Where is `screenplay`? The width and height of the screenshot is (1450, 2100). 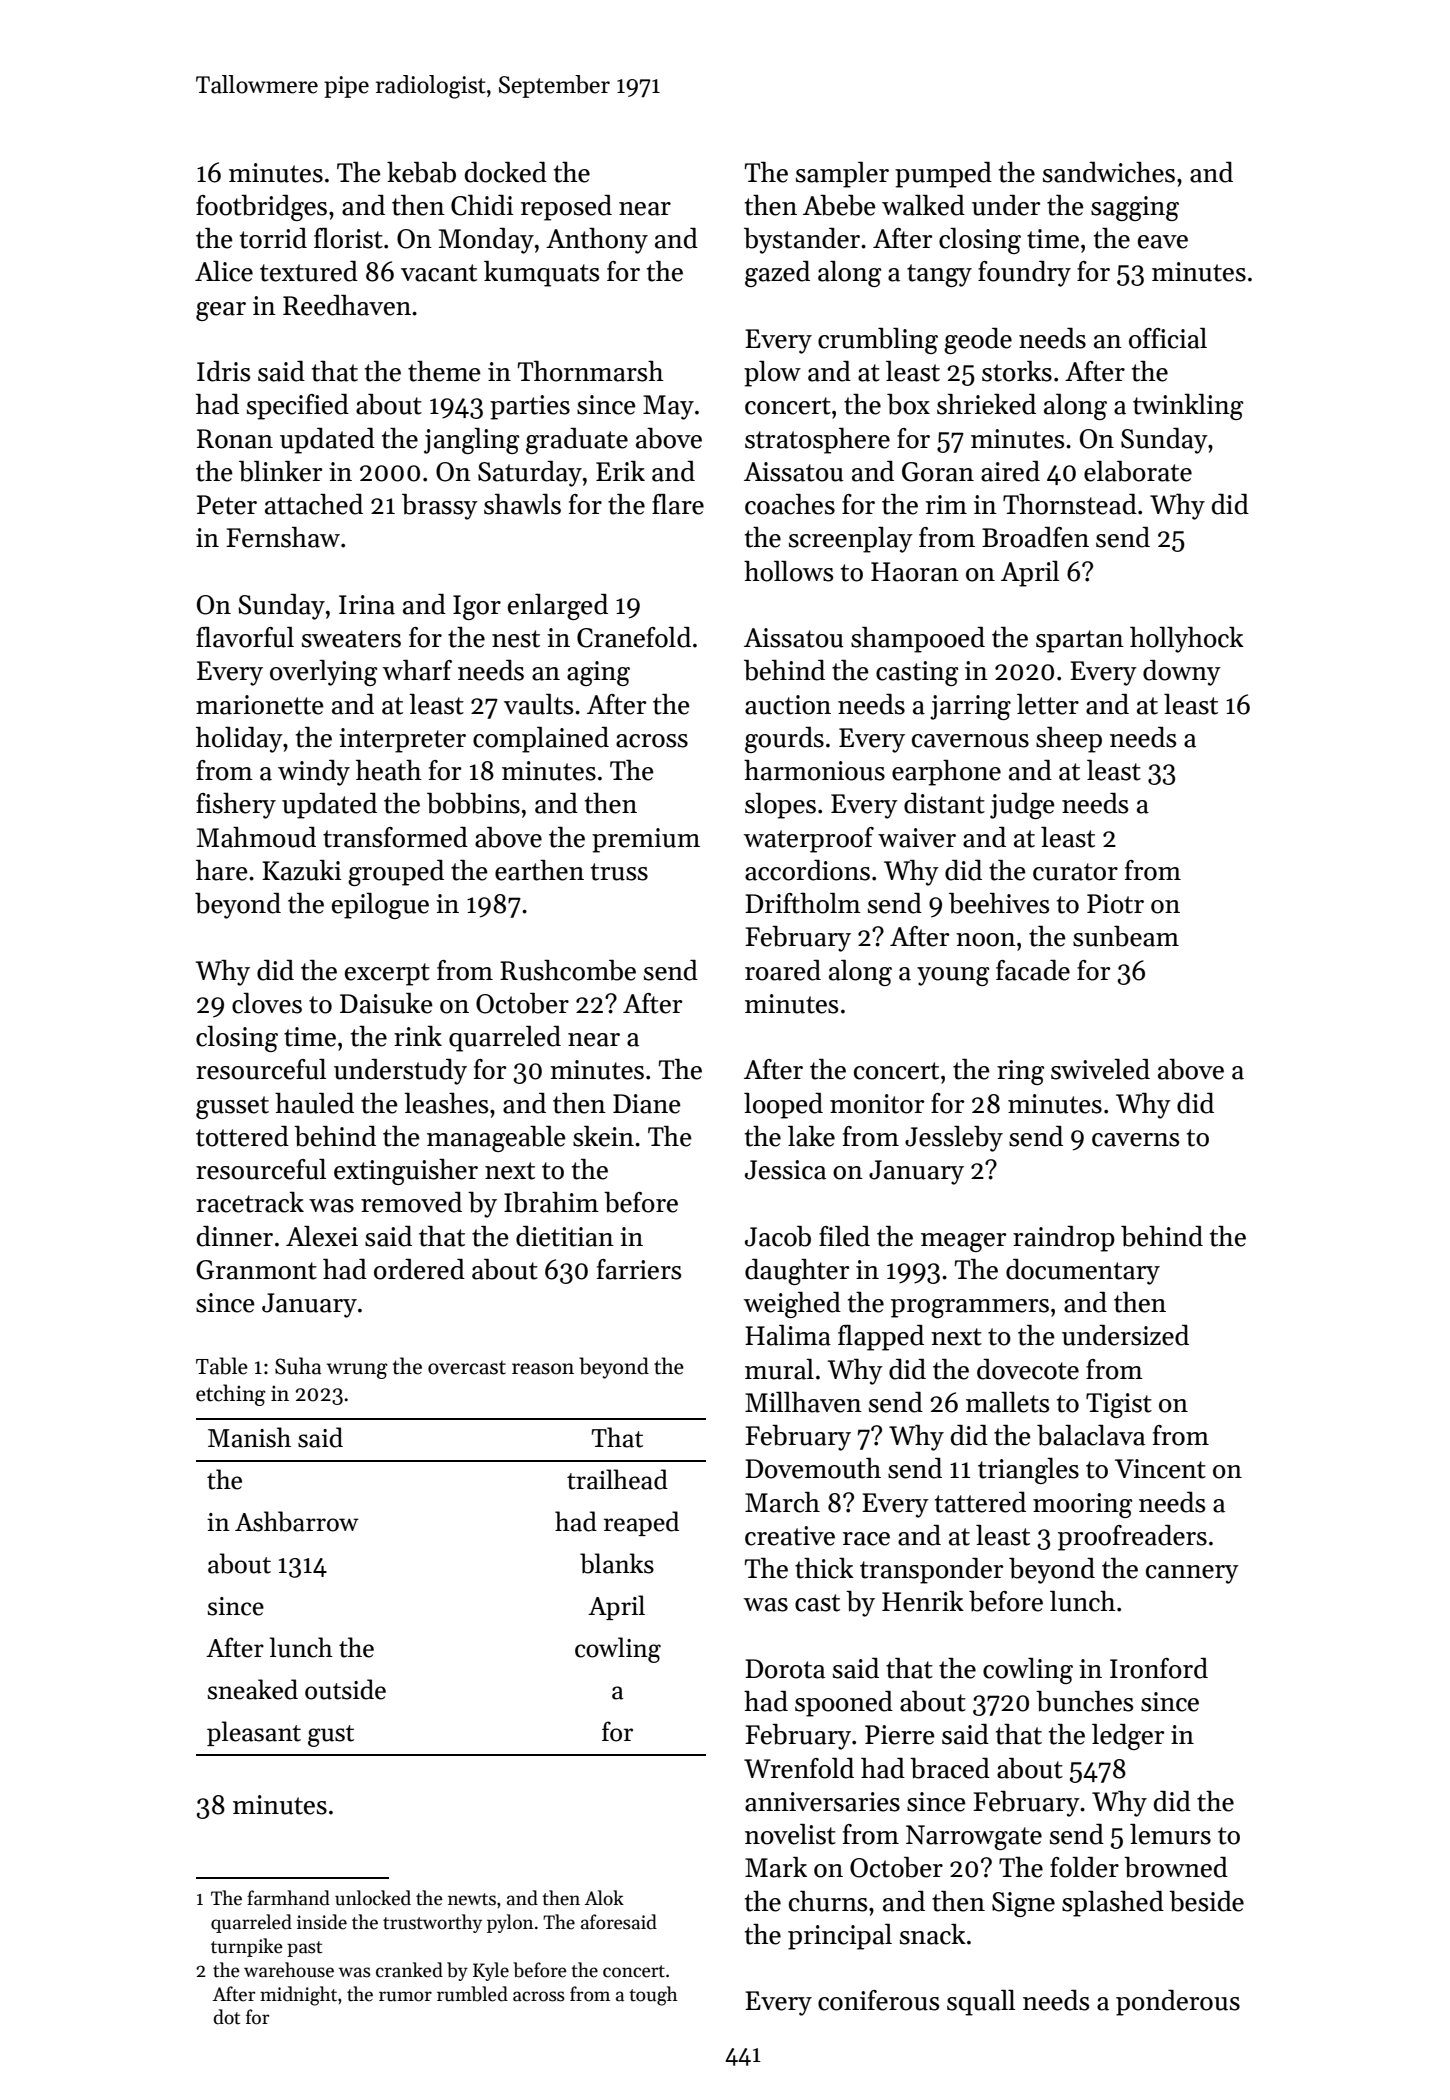
screenplay is located at coordinates (851, 540).
